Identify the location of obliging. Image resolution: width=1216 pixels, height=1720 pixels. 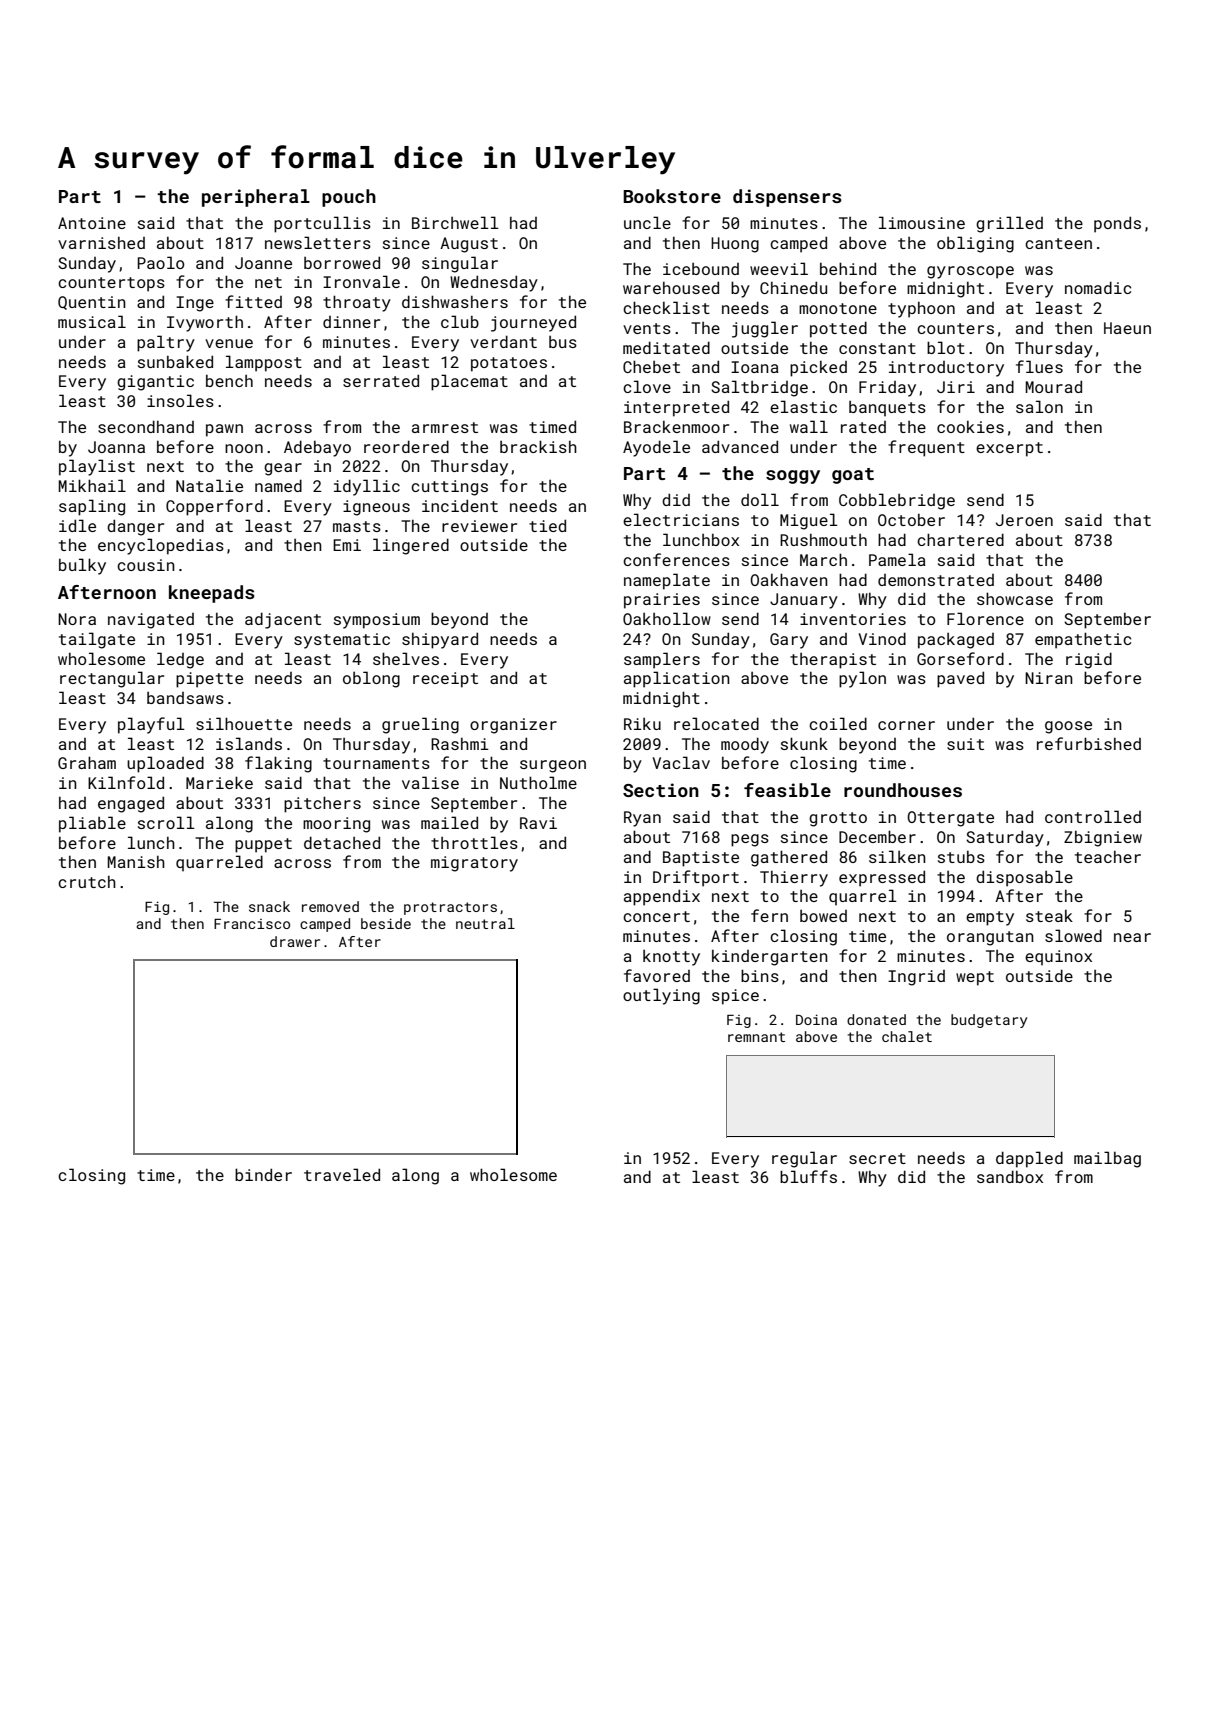
(975, 244).
